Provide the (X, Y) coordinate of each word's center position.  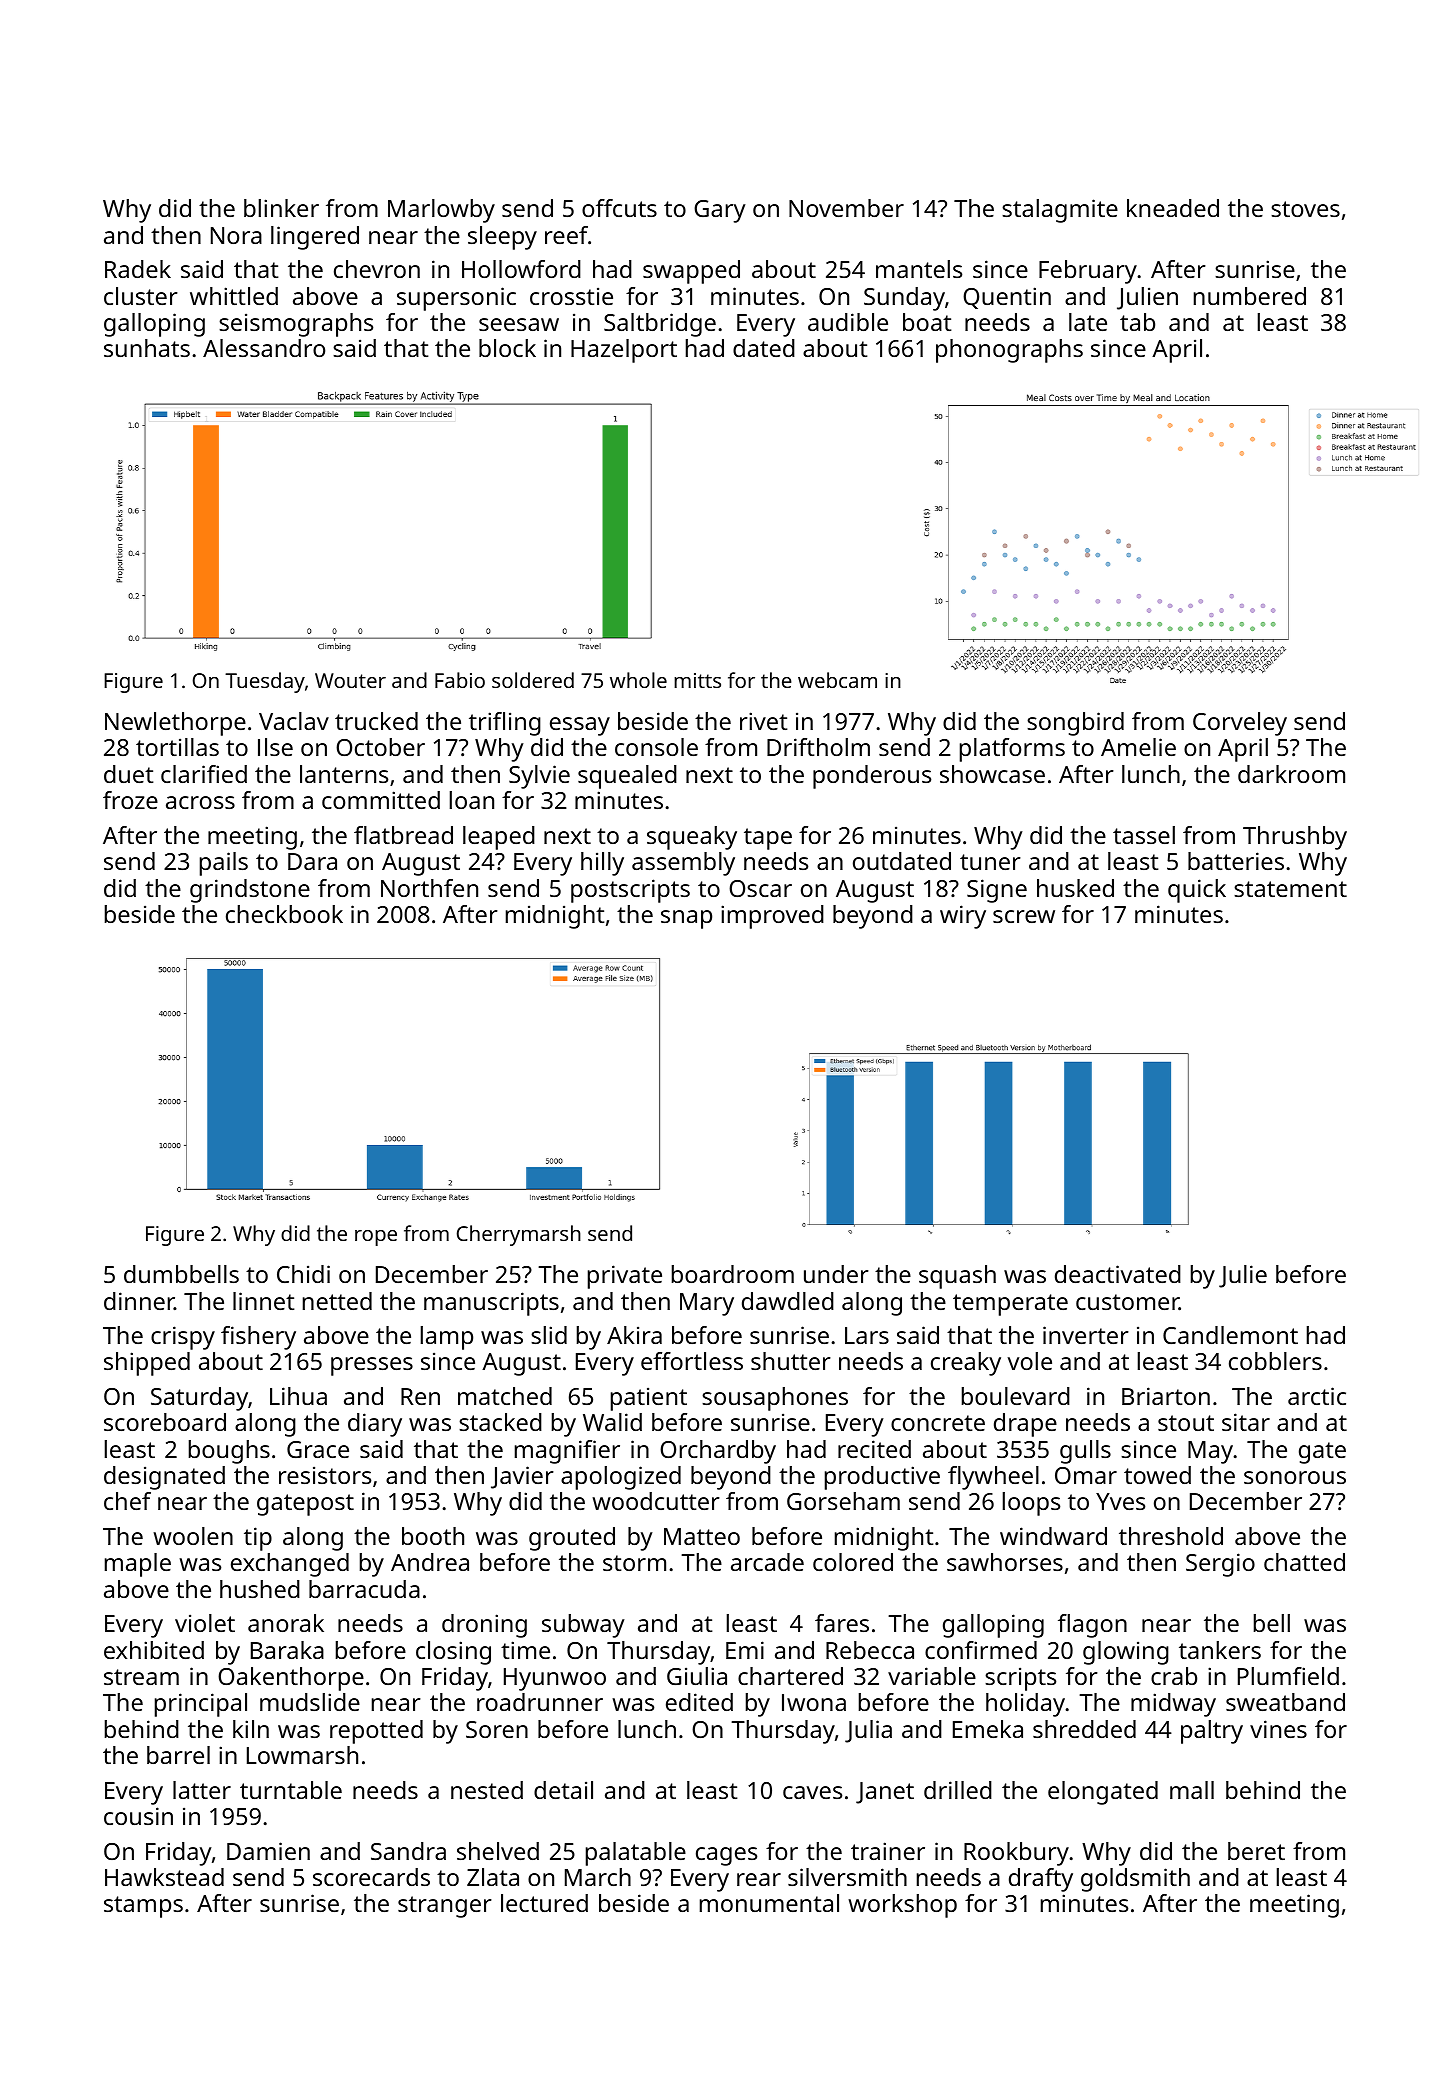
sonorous (1295, 1477)
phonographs (1009, 351)
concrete (938, 1423)
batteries (1236, 861)
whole (638, 680)
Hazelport (624, 351)
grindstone (250, 891)
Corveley (1240, 724)
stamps (143, 1907)
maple (138, 1565)
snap (686, 919)
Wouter (350, 680)
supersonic (456, 299)
